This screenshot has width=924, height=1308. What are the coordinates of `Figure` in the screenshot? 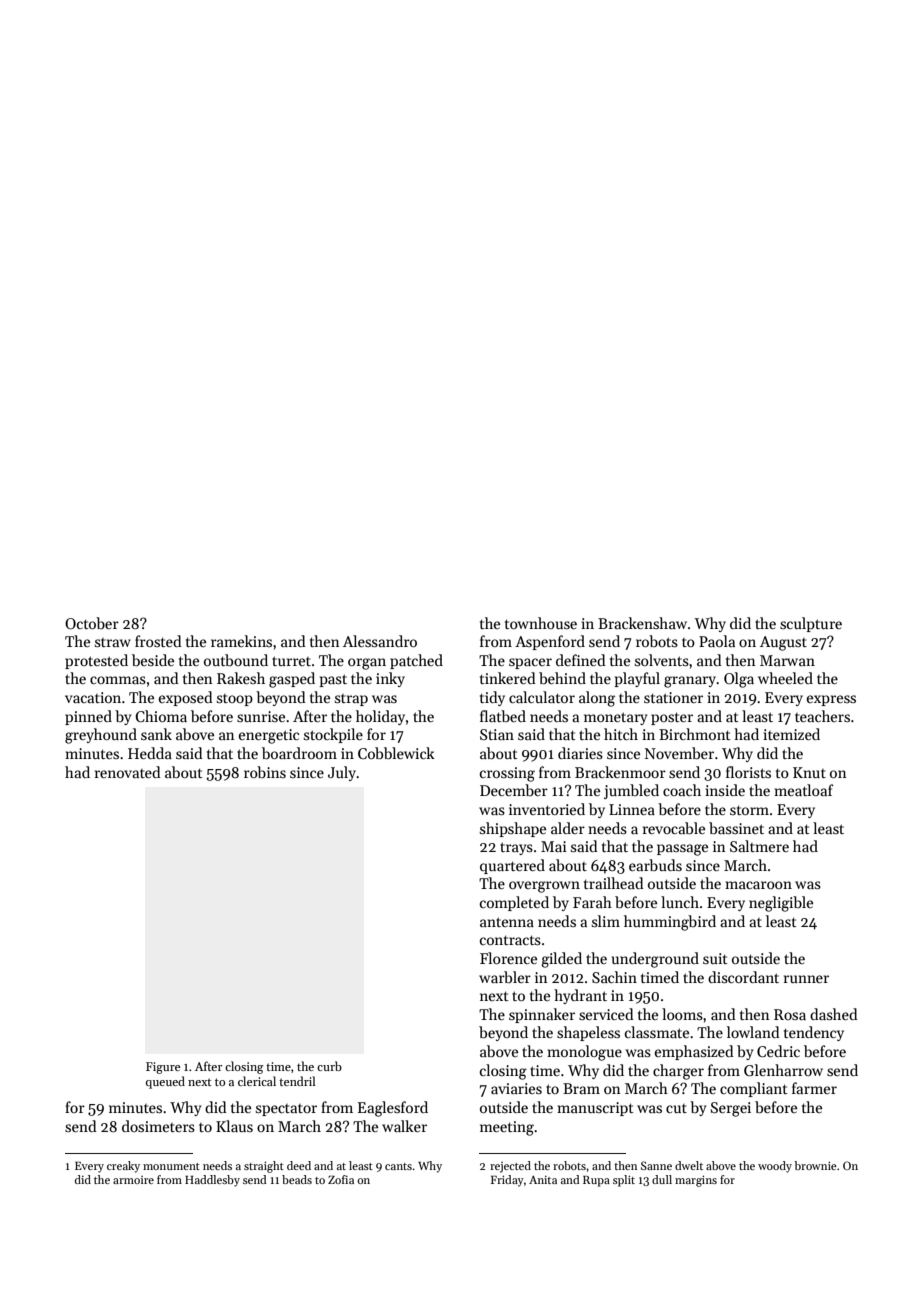 It's located at (163, 1068).
